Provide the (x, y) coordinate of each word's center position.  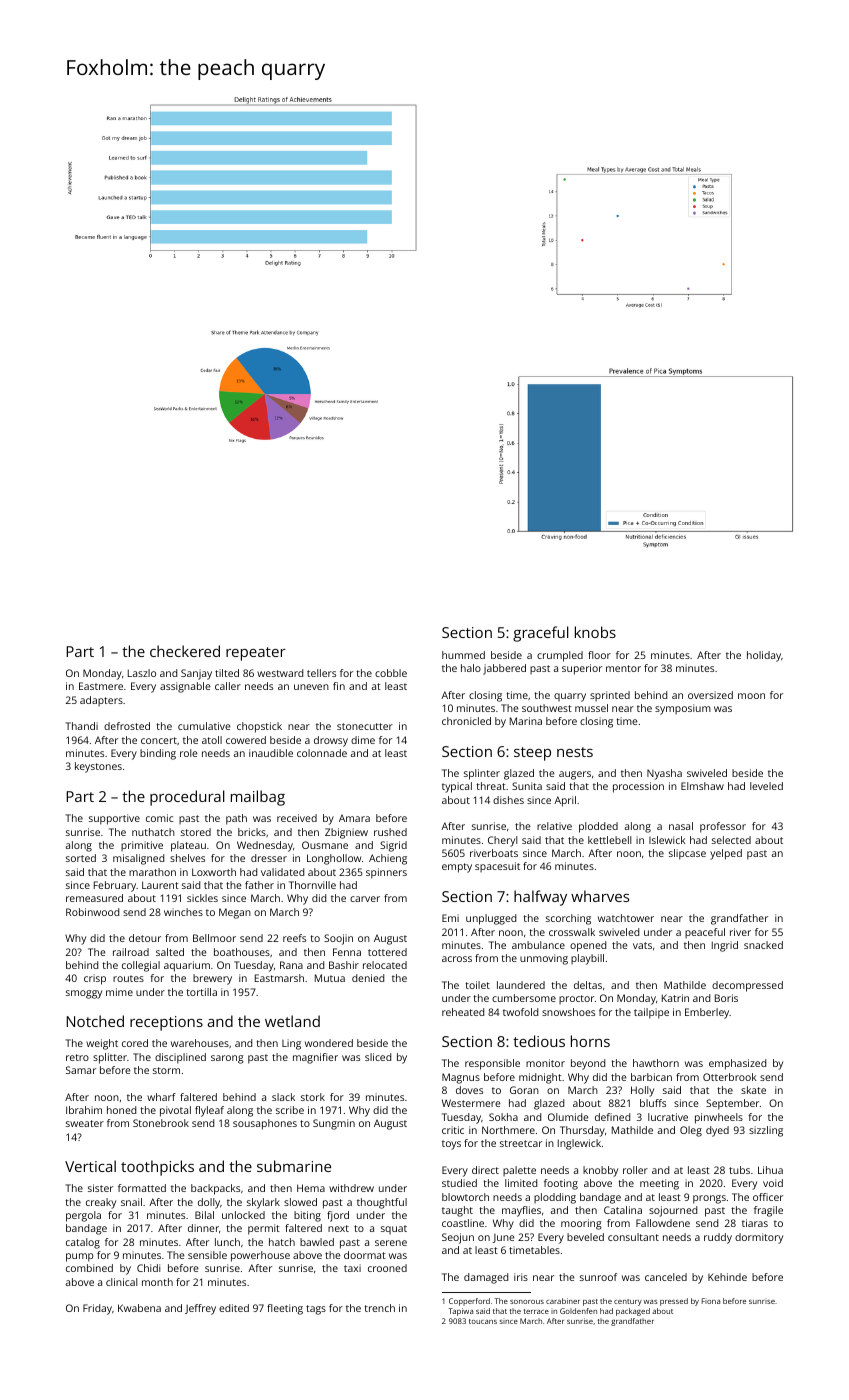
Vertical (90, 1166)
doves (469, 1090)
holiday (764, 656)
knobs (595, 632)
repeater (256, 654)
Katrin (675, 998)
